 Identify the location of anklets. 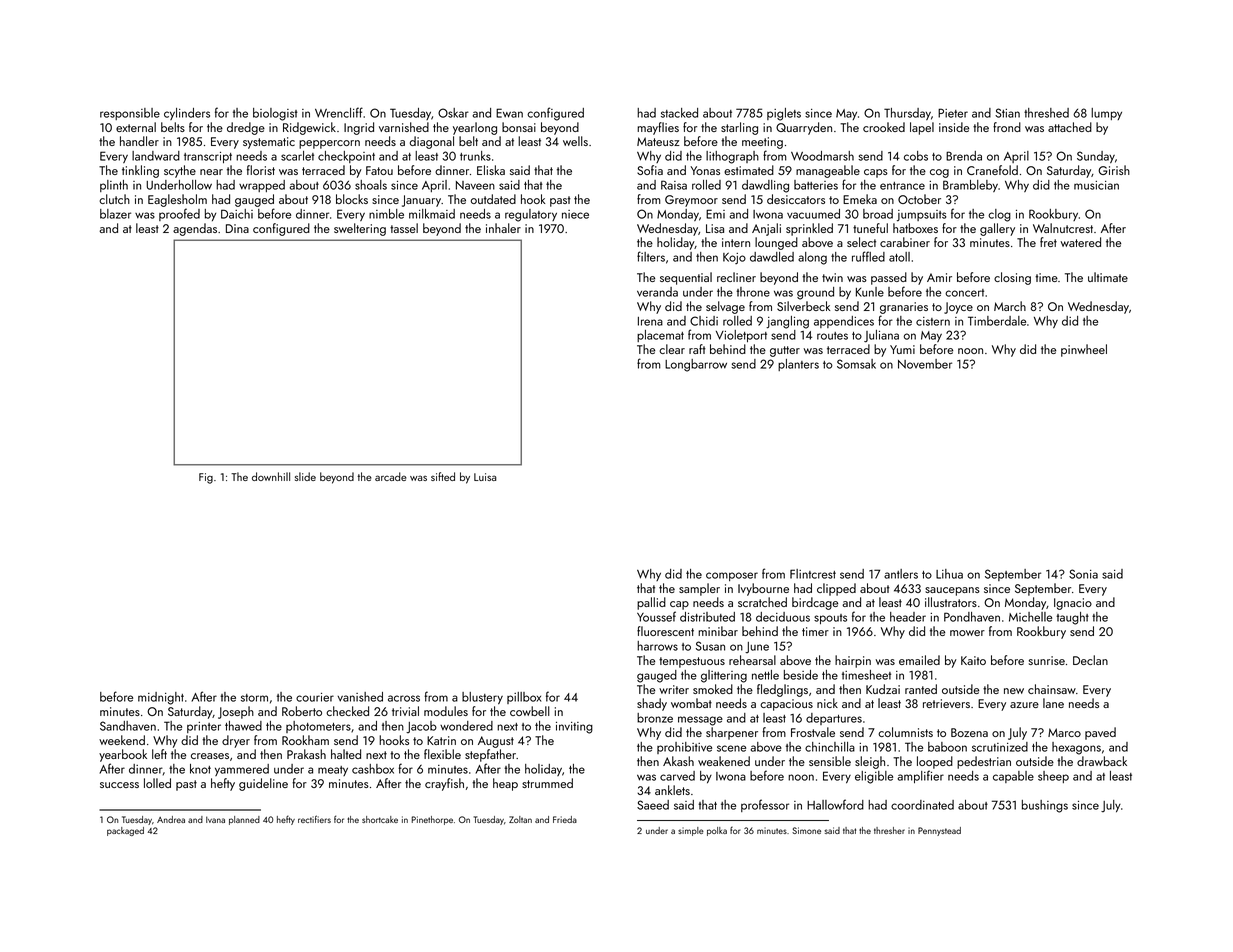
(672, 790).
